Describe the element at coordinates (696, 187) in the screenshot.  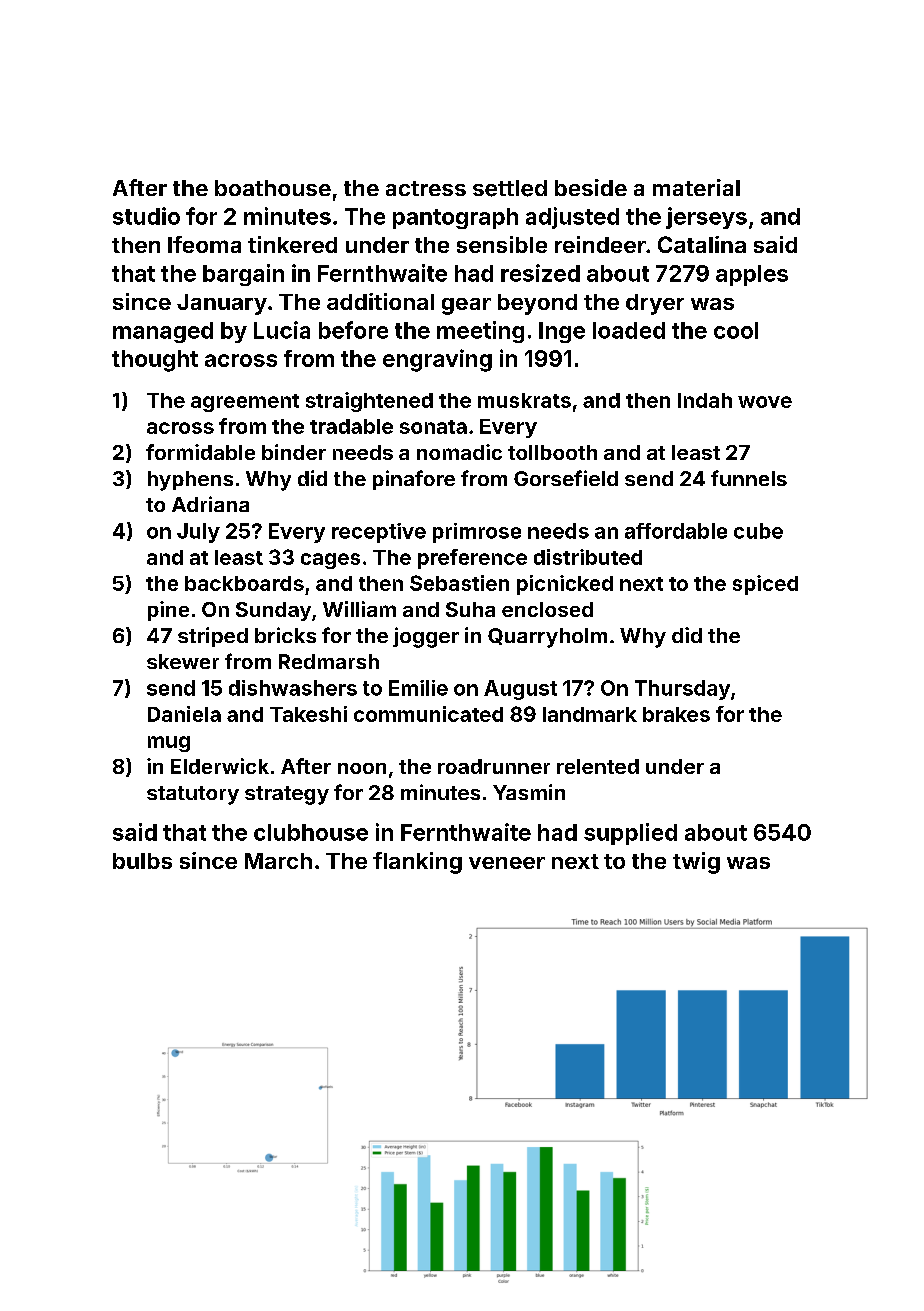
I see `material` at that location.
